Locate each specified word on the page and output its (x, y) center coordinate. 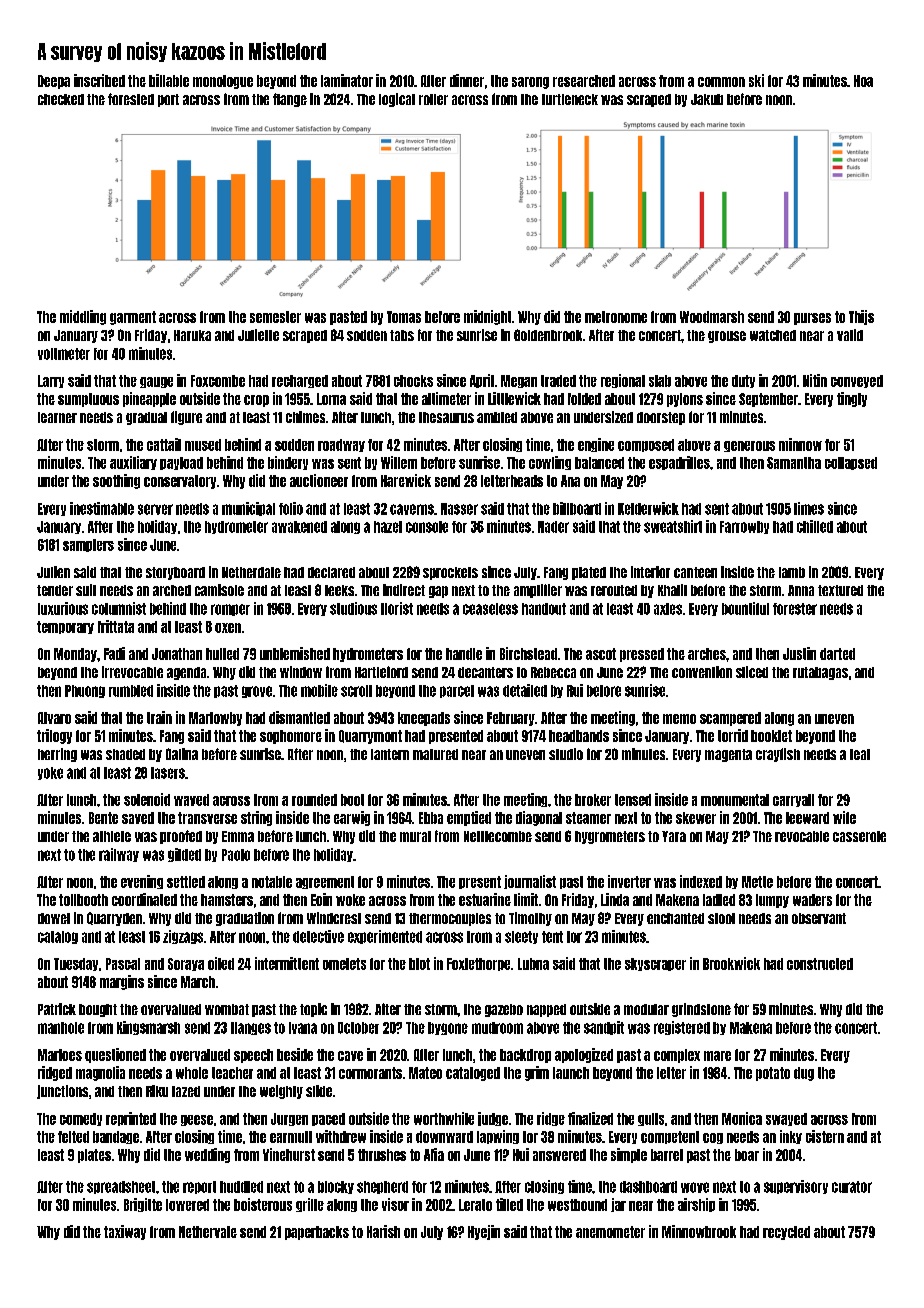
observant (819, 918)
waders (812, 900)
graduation (245, 919)
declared (331, 572)
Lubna (533, 964)
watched (773, 335)
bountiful (745, 608)
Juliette (258, 335)
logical (397, 100)
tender (55, 590)
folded (584, 399)
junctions (62, 1092)
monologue (223, 82)
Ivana (303, 1028)
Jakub (707, 99)
